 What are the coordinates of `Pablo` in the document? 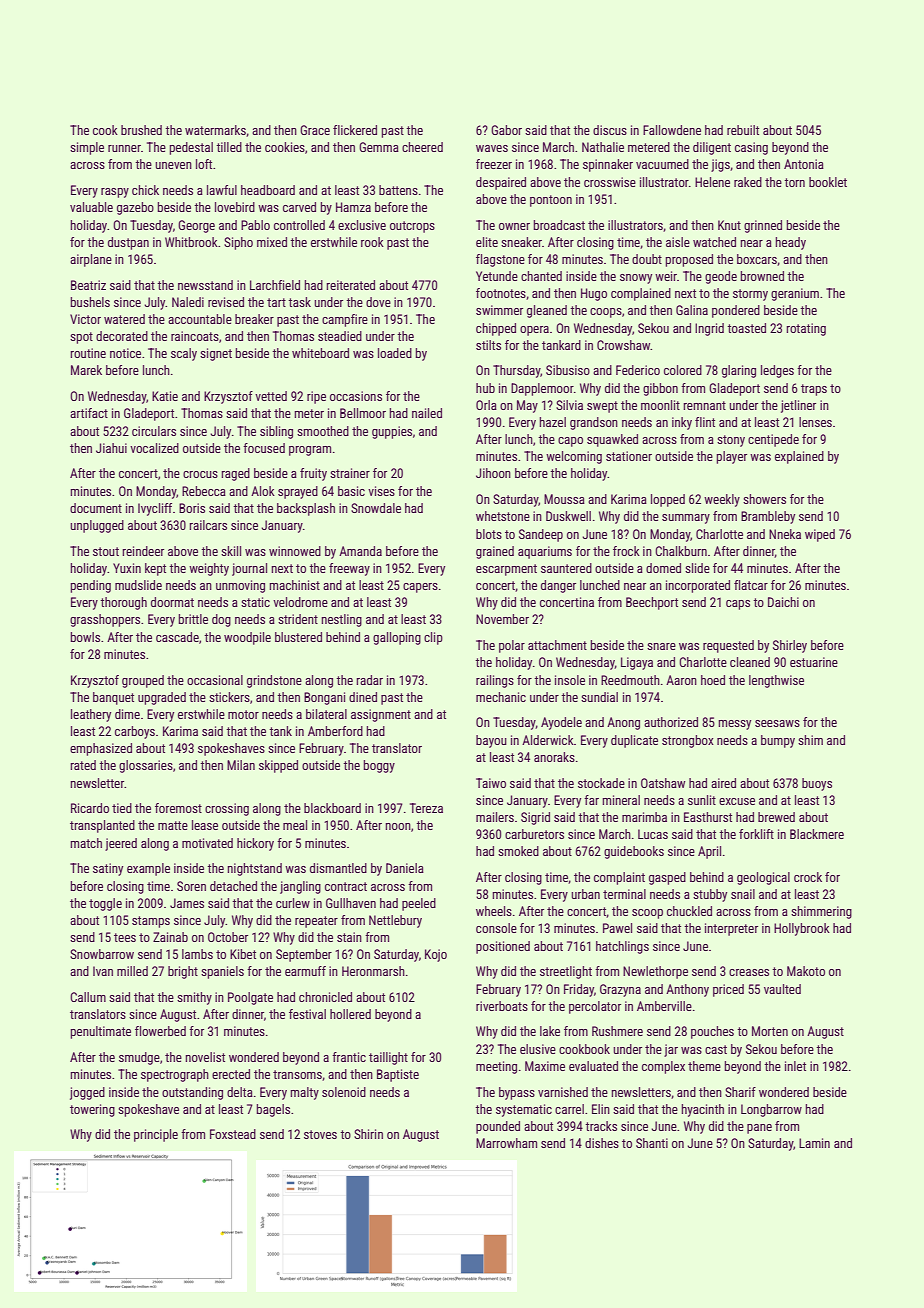 It's located at (255, 225).
